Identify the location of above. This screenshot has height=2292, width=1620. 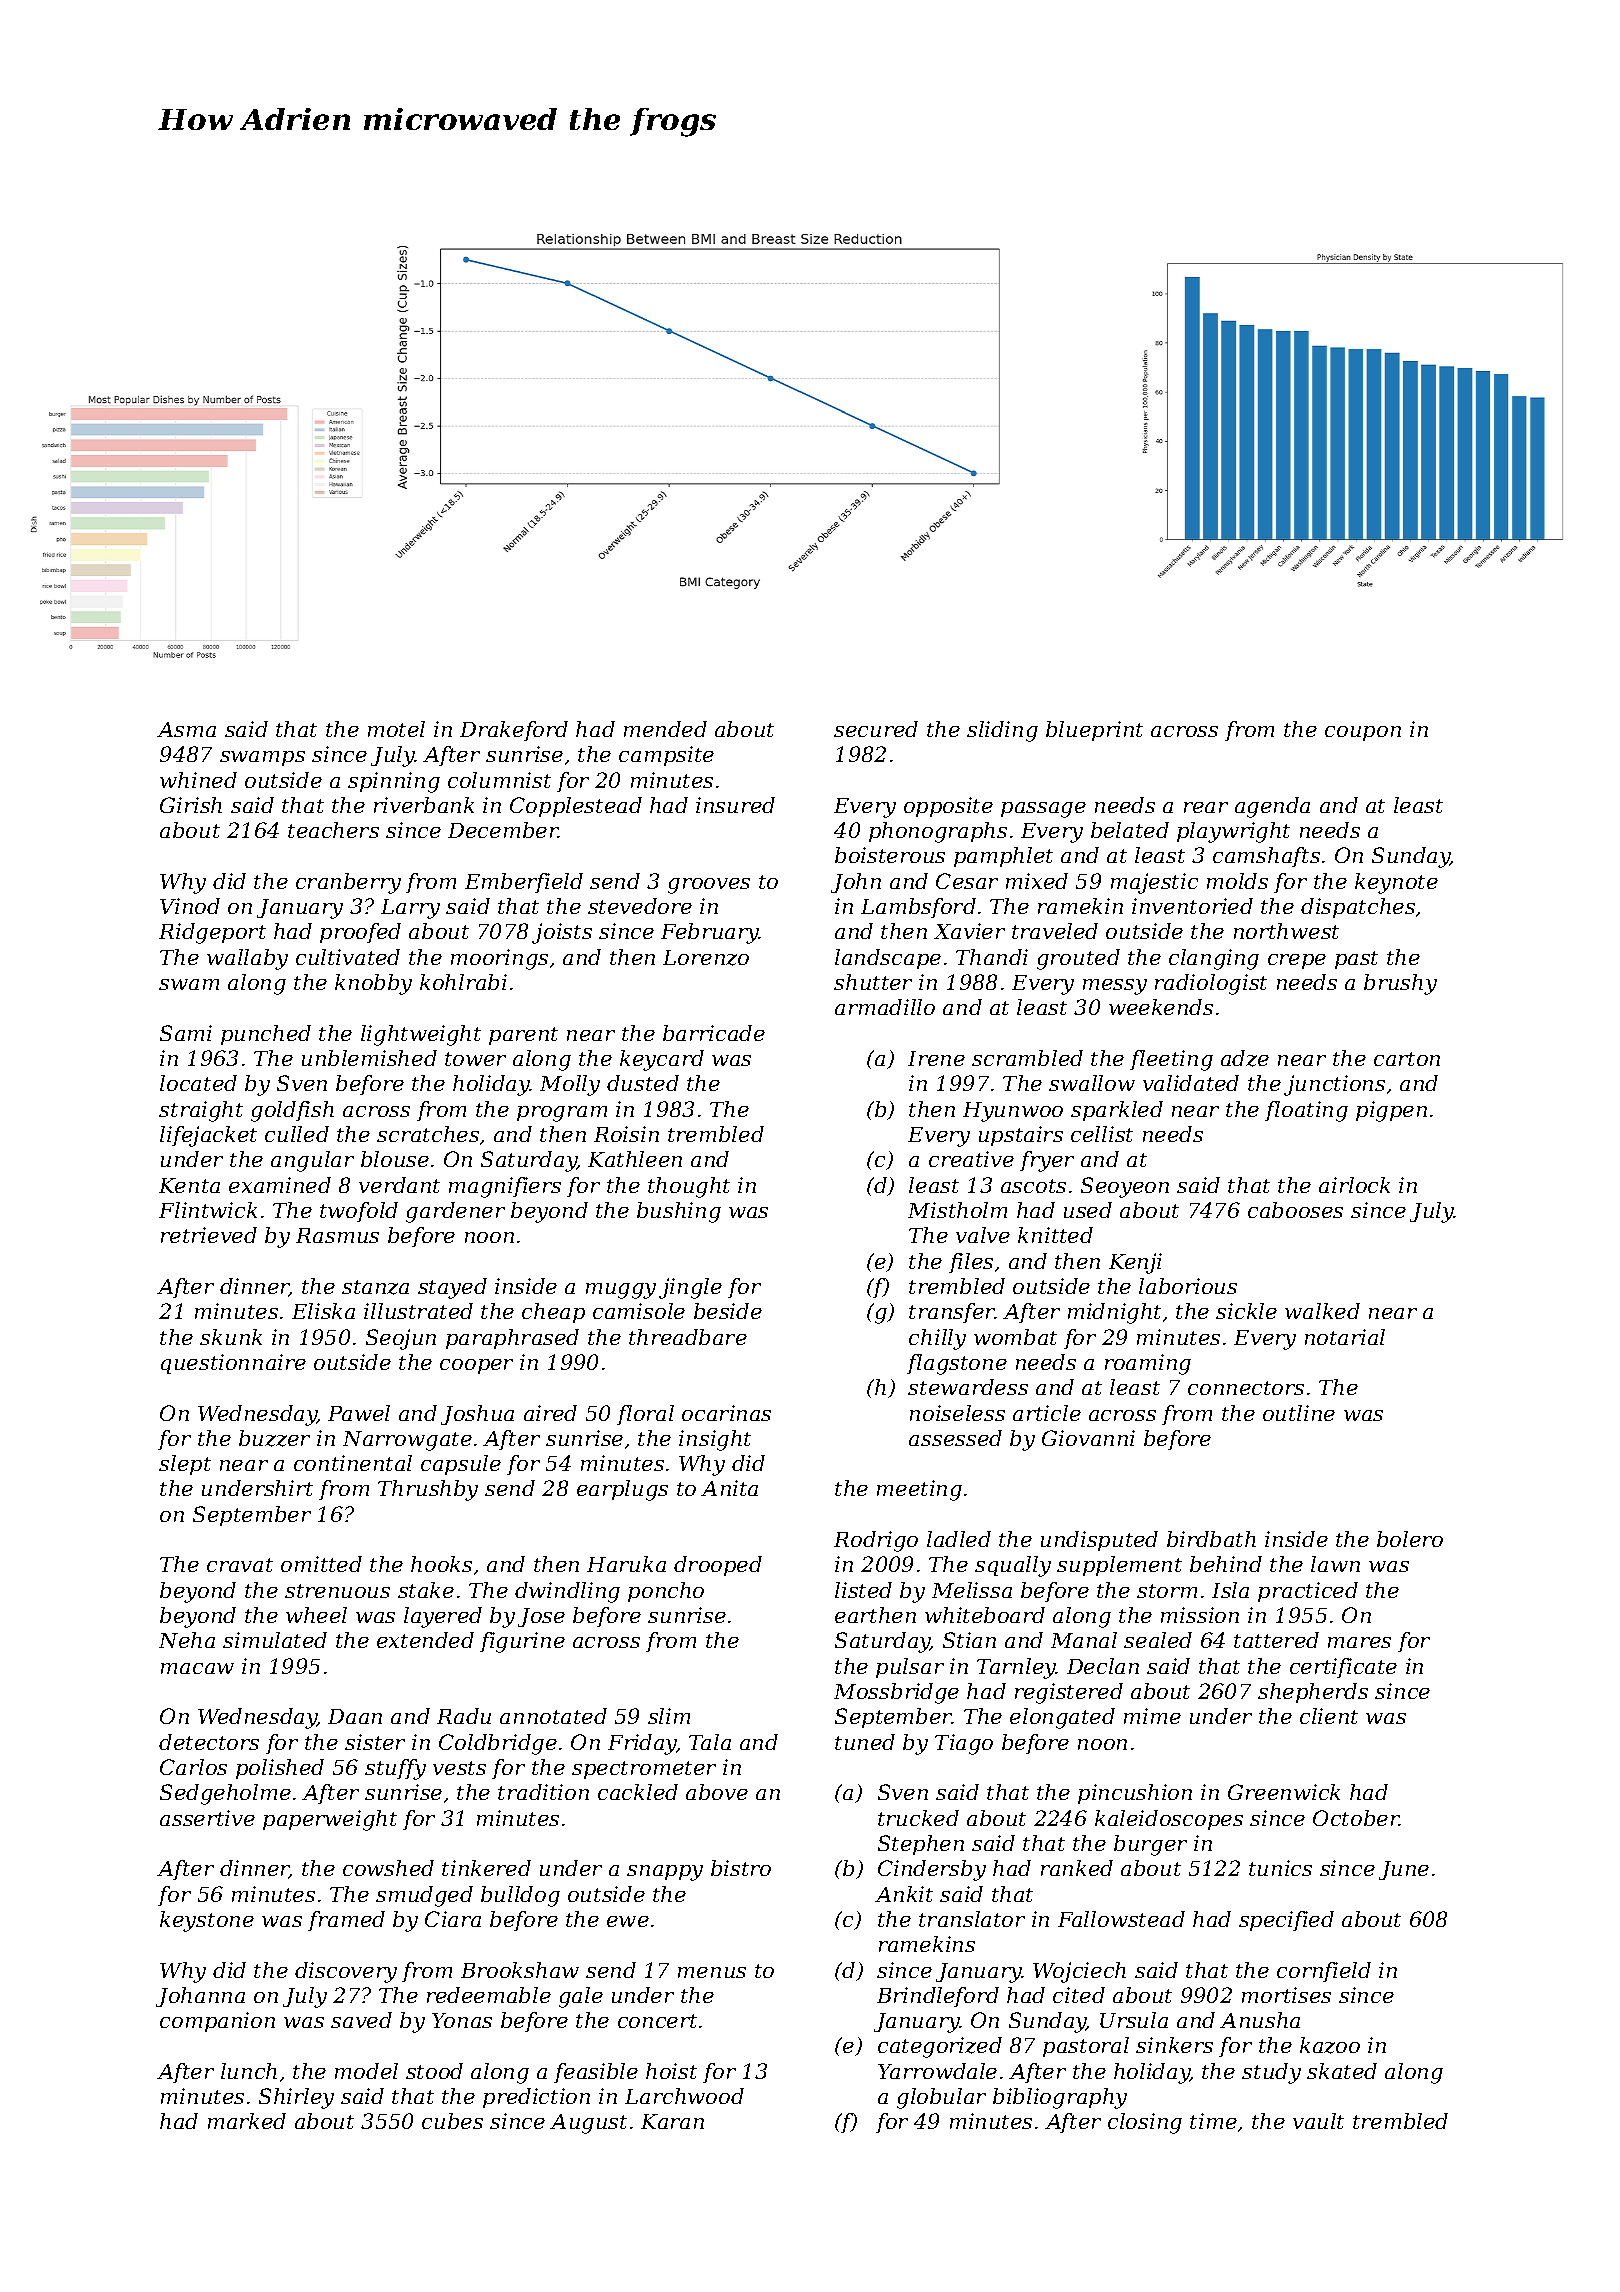
(717, 1792).
